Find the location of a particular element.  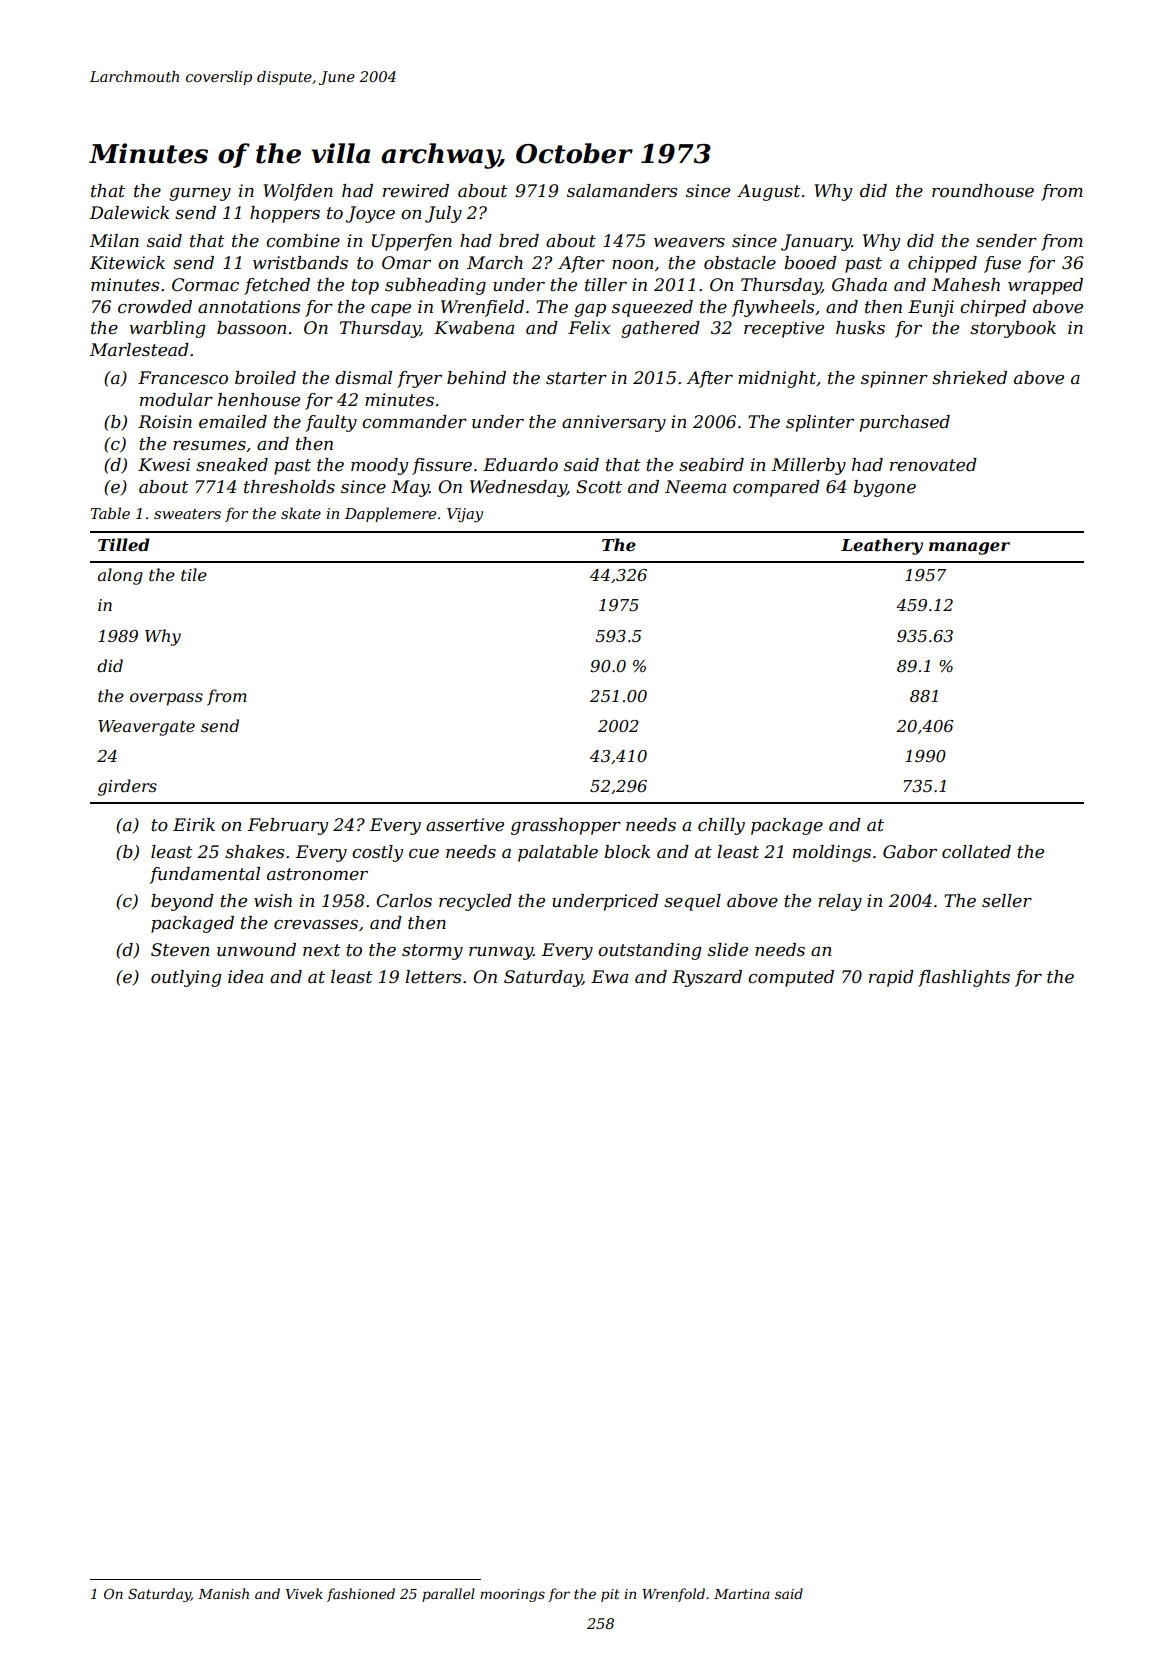

Vivek is located at coordinates (304, 1593).
